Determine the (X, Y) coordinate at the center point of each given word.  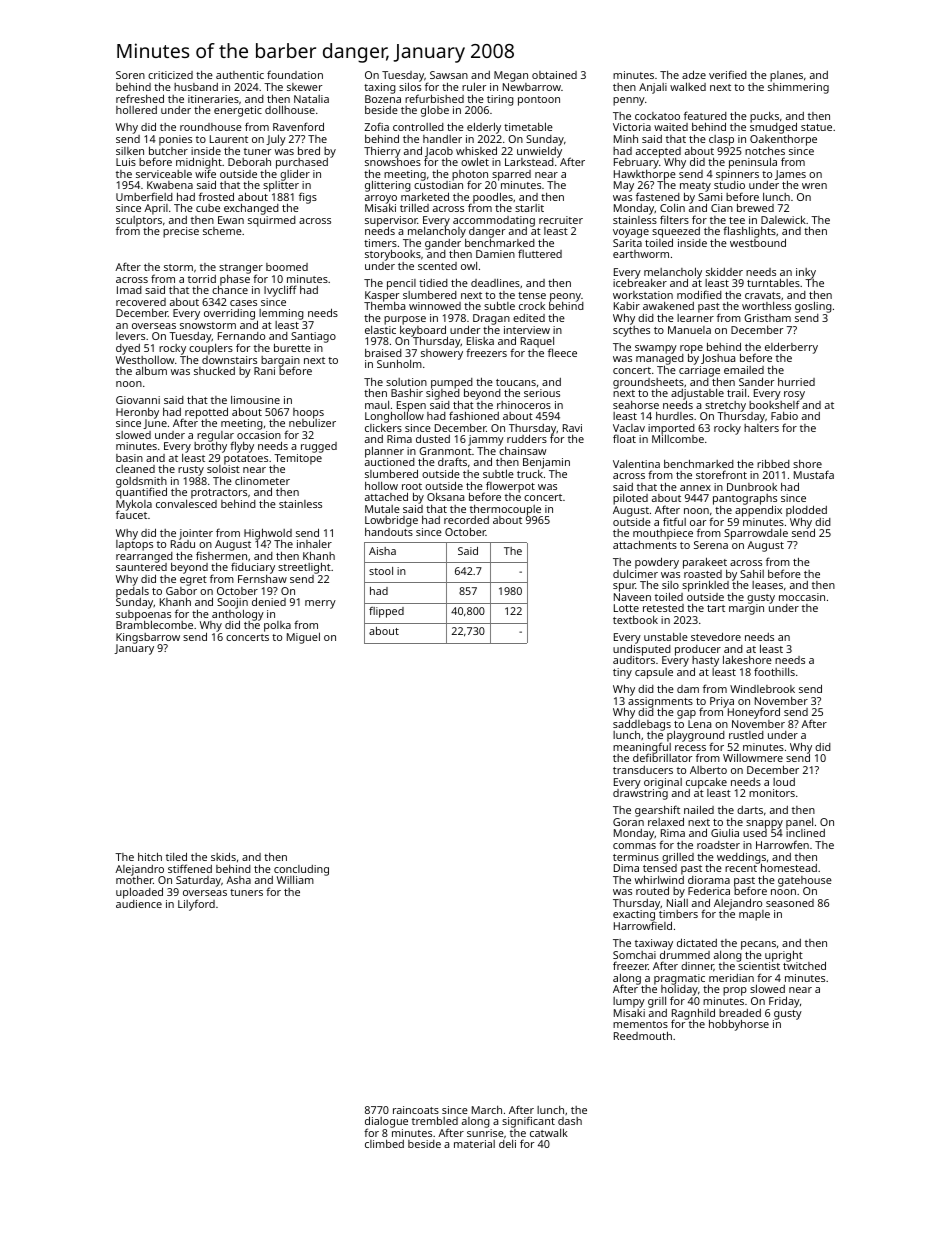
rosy (794, 396)
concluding (301, 870)
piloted (630, 499)
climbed (384, 1144)
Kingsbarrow (148, 638)
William (295, 880)
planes (786, 76)
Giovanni (138, 400)
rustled (746, 735)
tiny (622, 673)
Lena (699, 724)
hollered (136, 110)
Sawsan (449, 75)
